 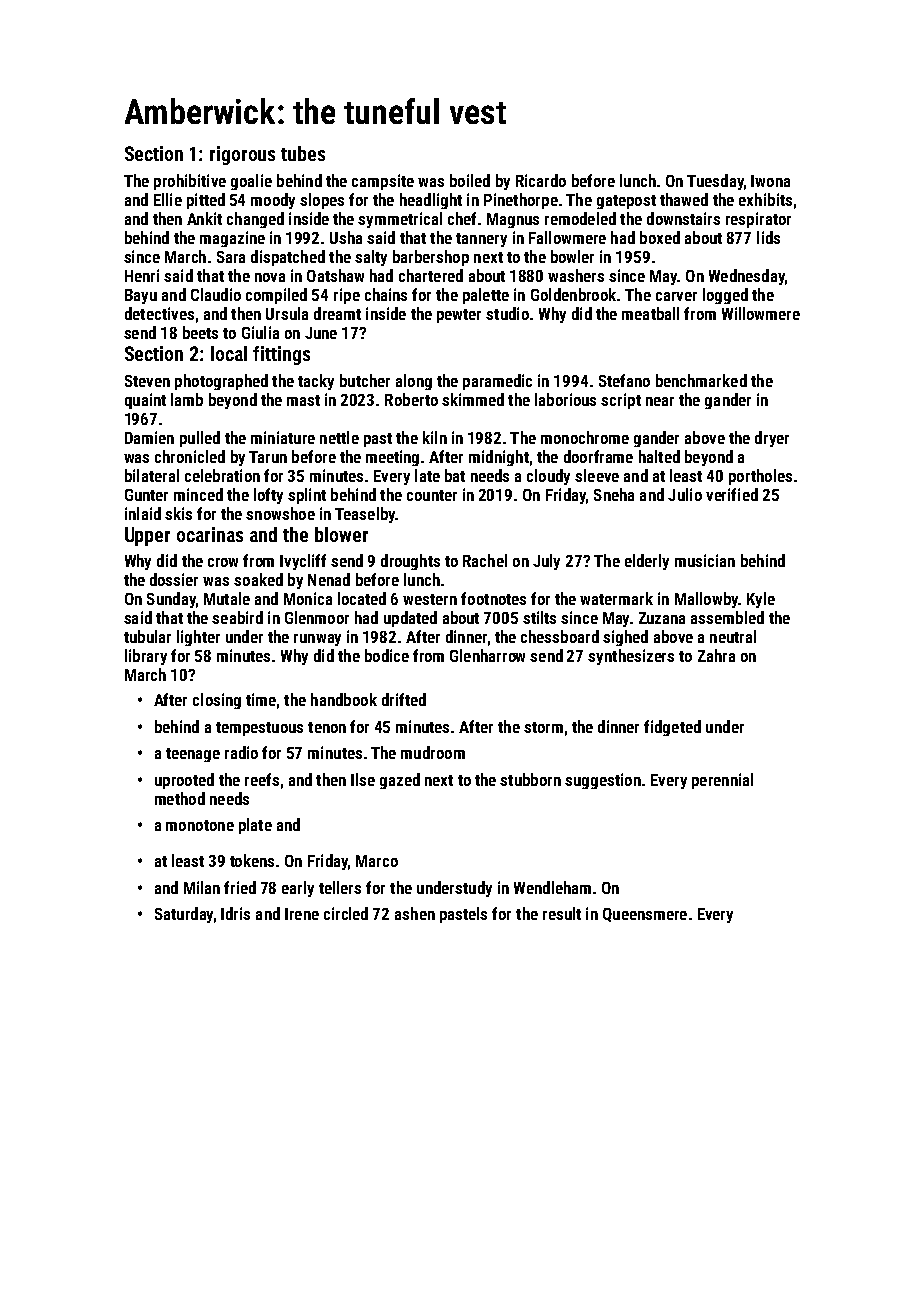 I want to click on Tuesday, so click(x=715, y=182).
